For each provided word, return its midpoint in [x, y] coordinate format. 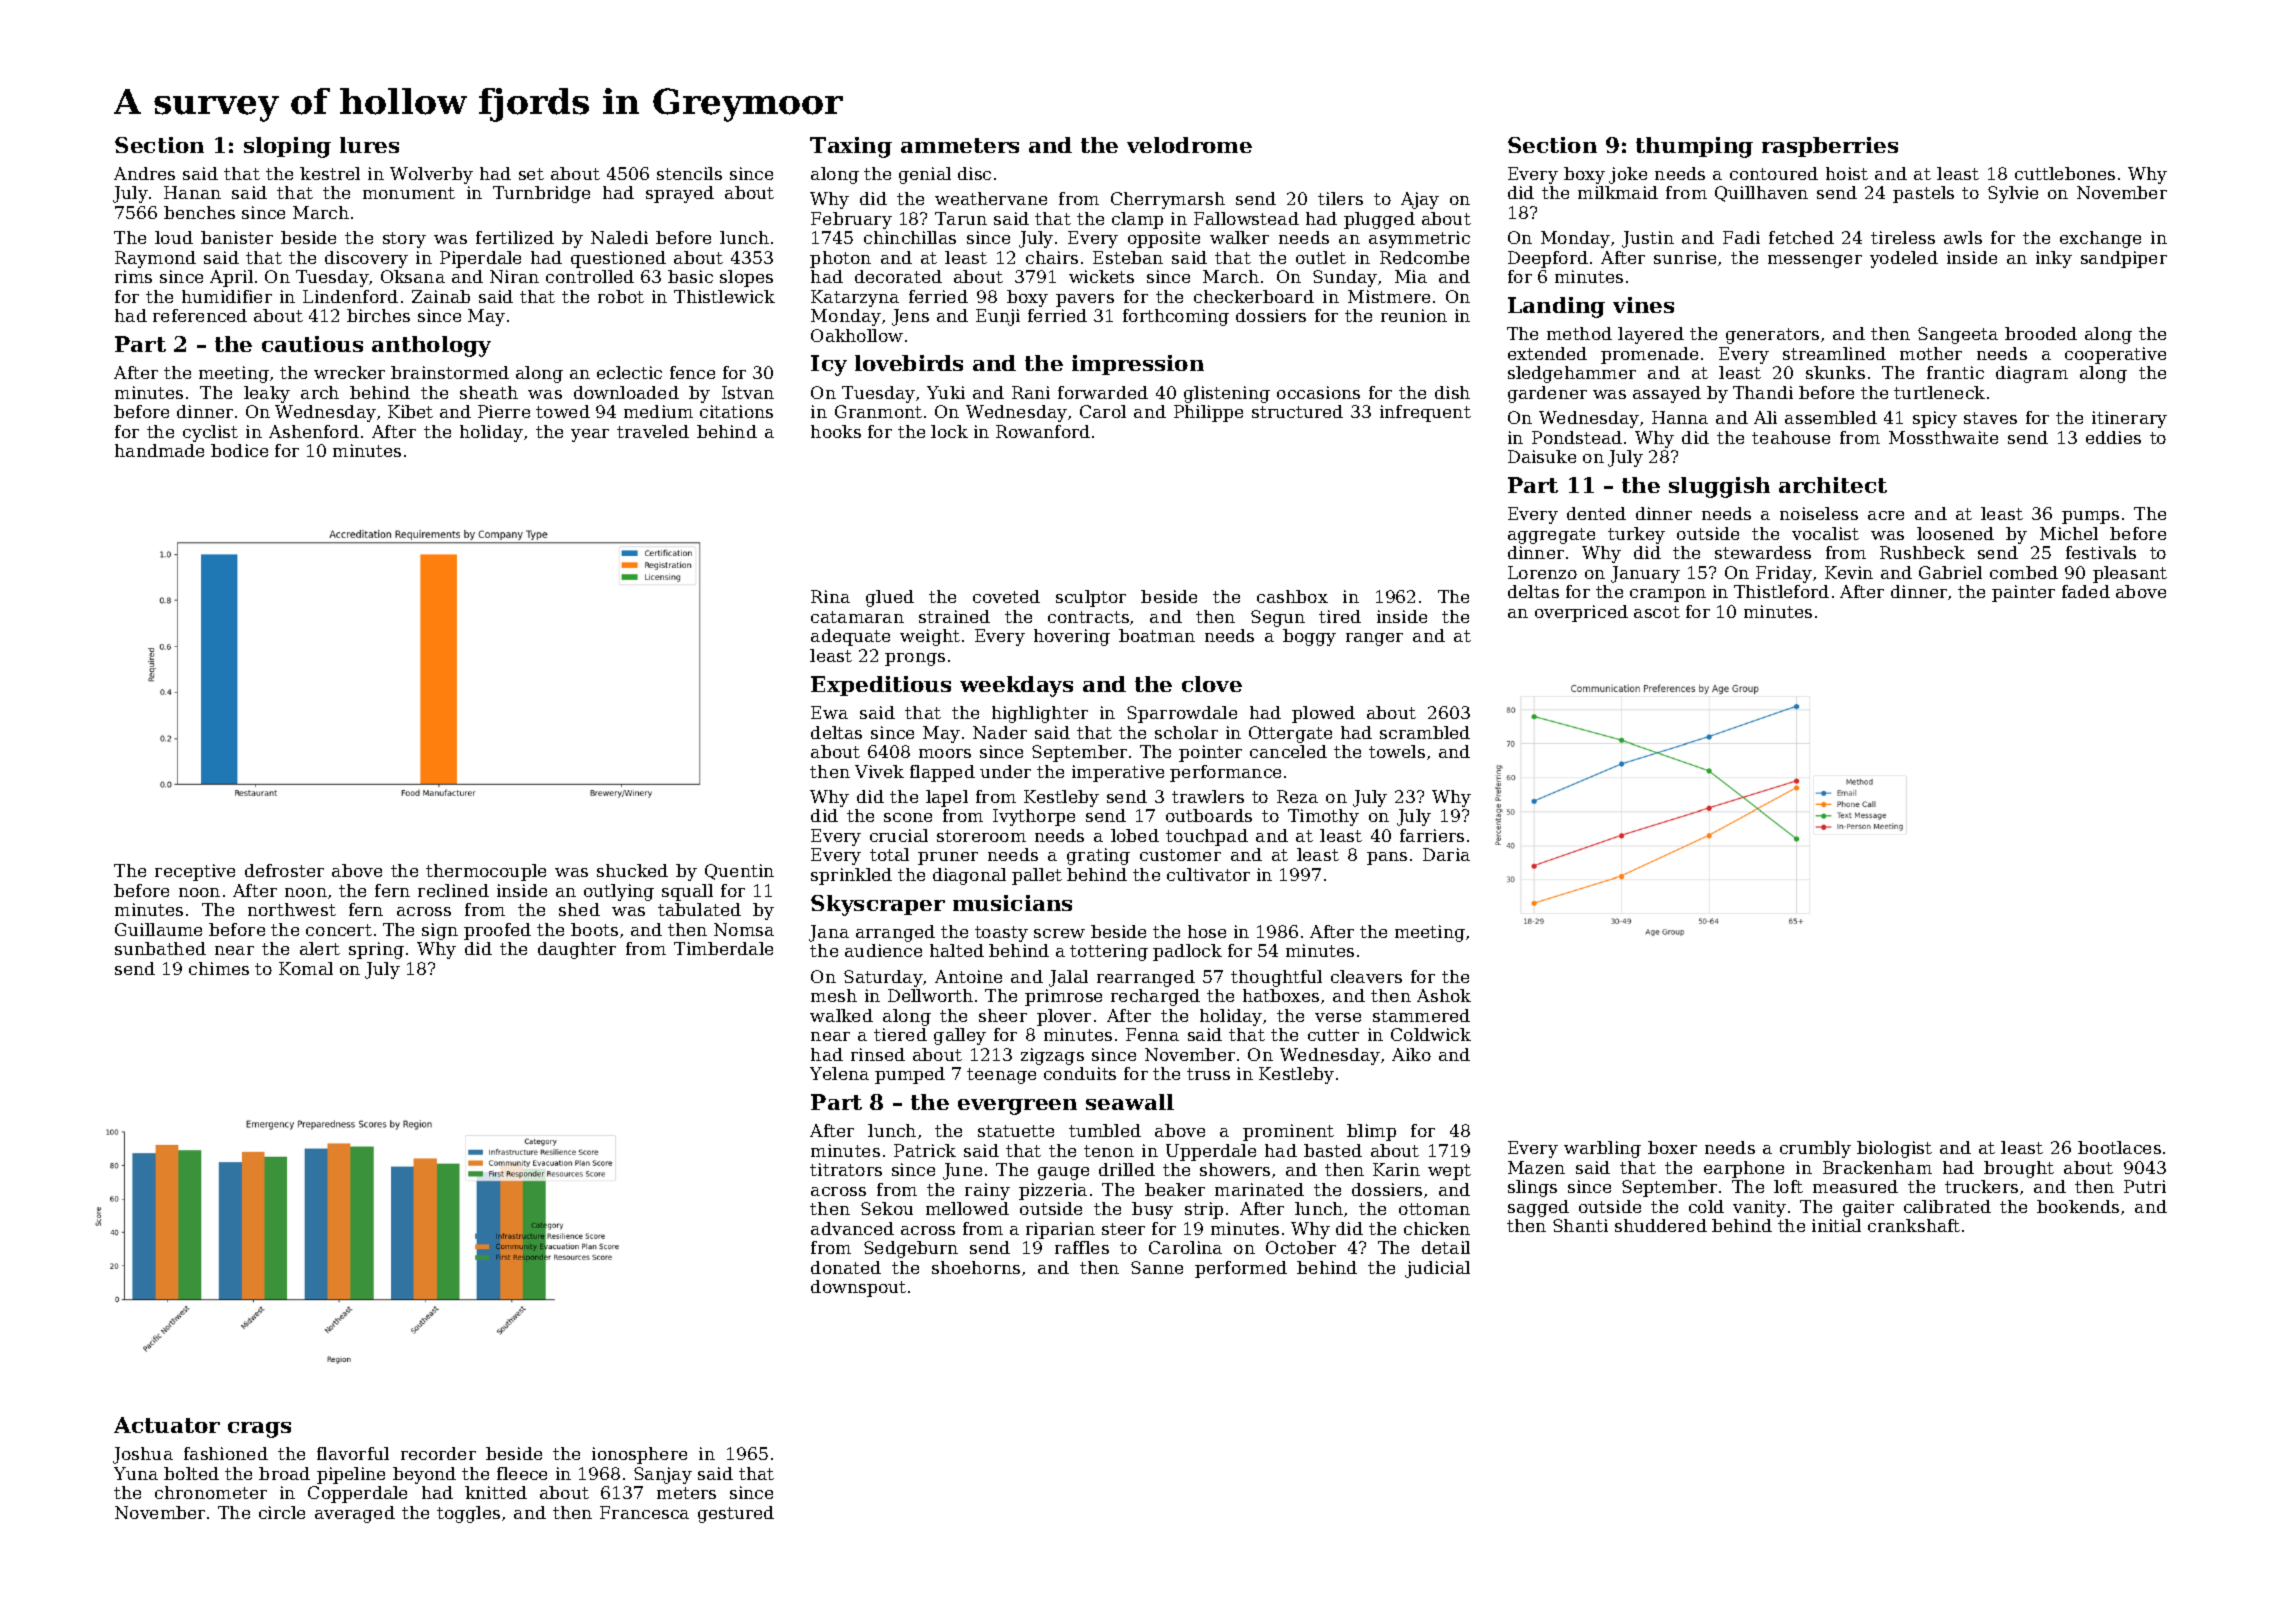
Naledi [619, 237]
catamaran [857, 617]
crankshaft [1914, 1225]
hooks [836, 431]
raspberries [1830, 147]
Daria [1446, 854]
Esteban [1128, 257]
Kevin [1849, 572]
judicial [1437, 1269]
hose [1207, 931]
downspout [858, 1288]
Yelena [839, 1073]
